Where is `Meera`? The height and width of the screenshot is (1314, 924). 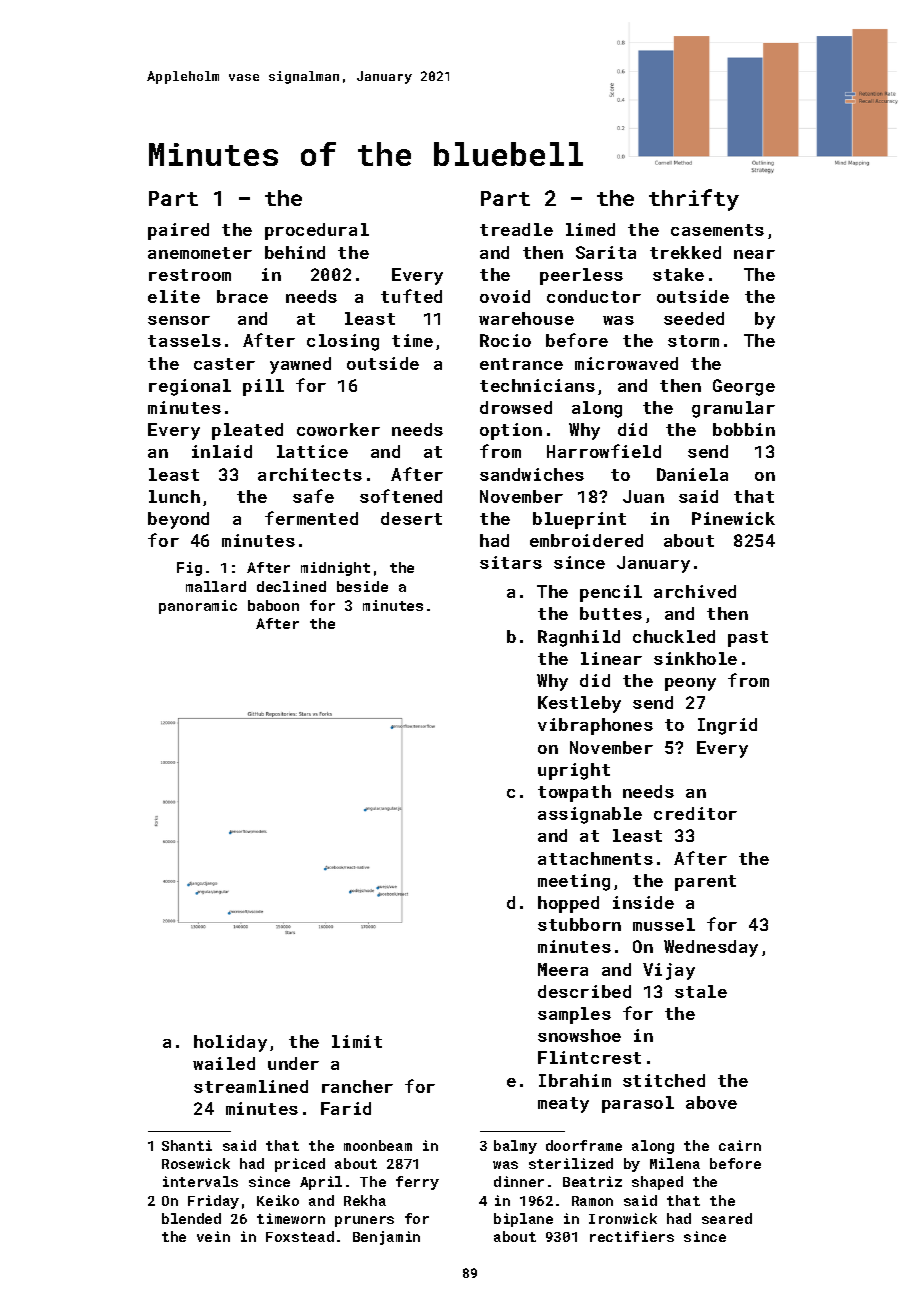
Meera is located at coordinates (563, 969).
